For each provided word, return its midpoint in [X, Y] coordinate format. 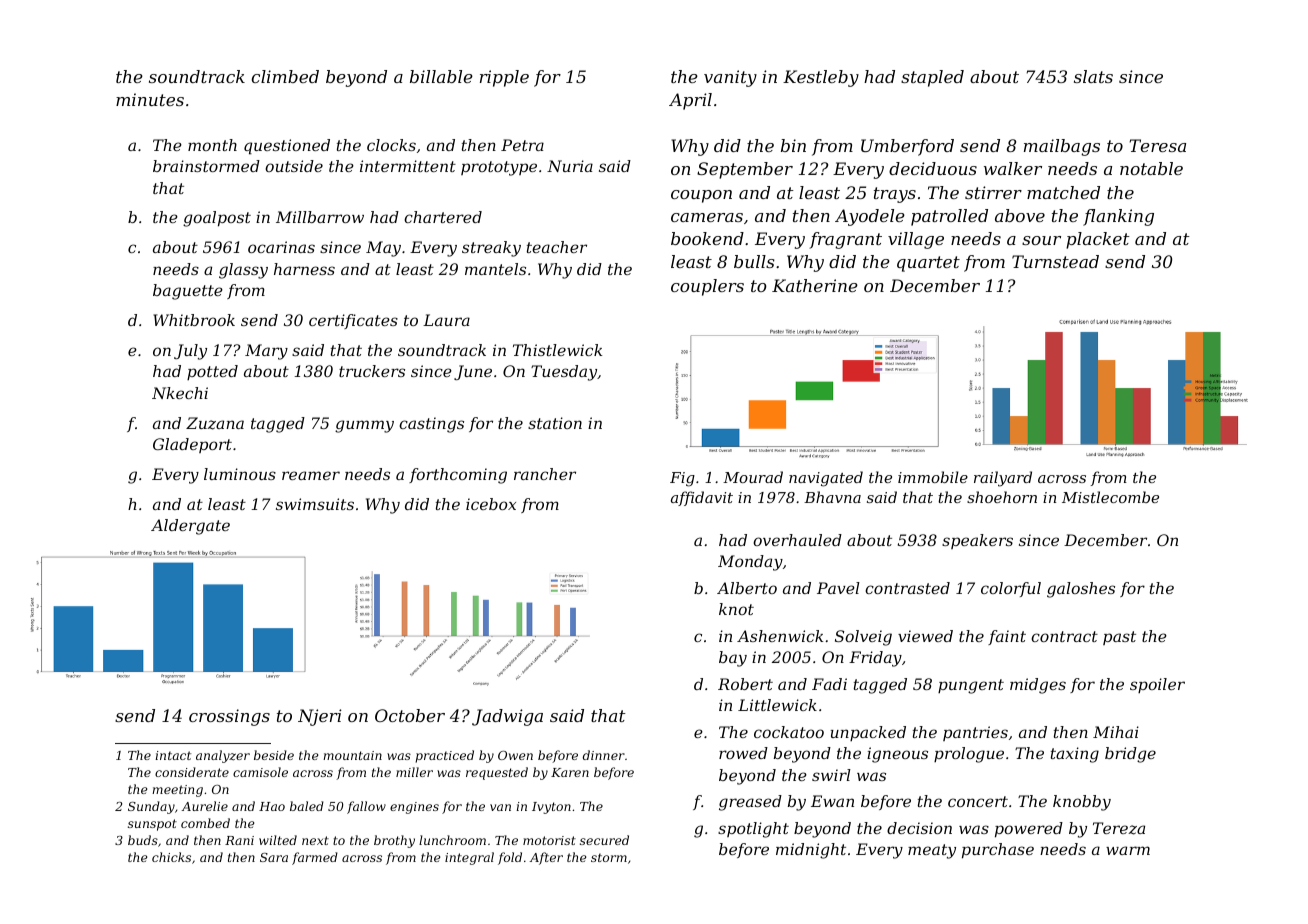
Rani [239, 840]
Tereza [1119, 828]
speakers [977, 541]
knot [736, 609]
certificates [353, 321]
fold [510, 858]
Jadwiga [507, 717]
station [555, 423]
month [212, 145]
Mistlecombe [1110, 497]
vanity [730, 78]
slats [1093, 76]
